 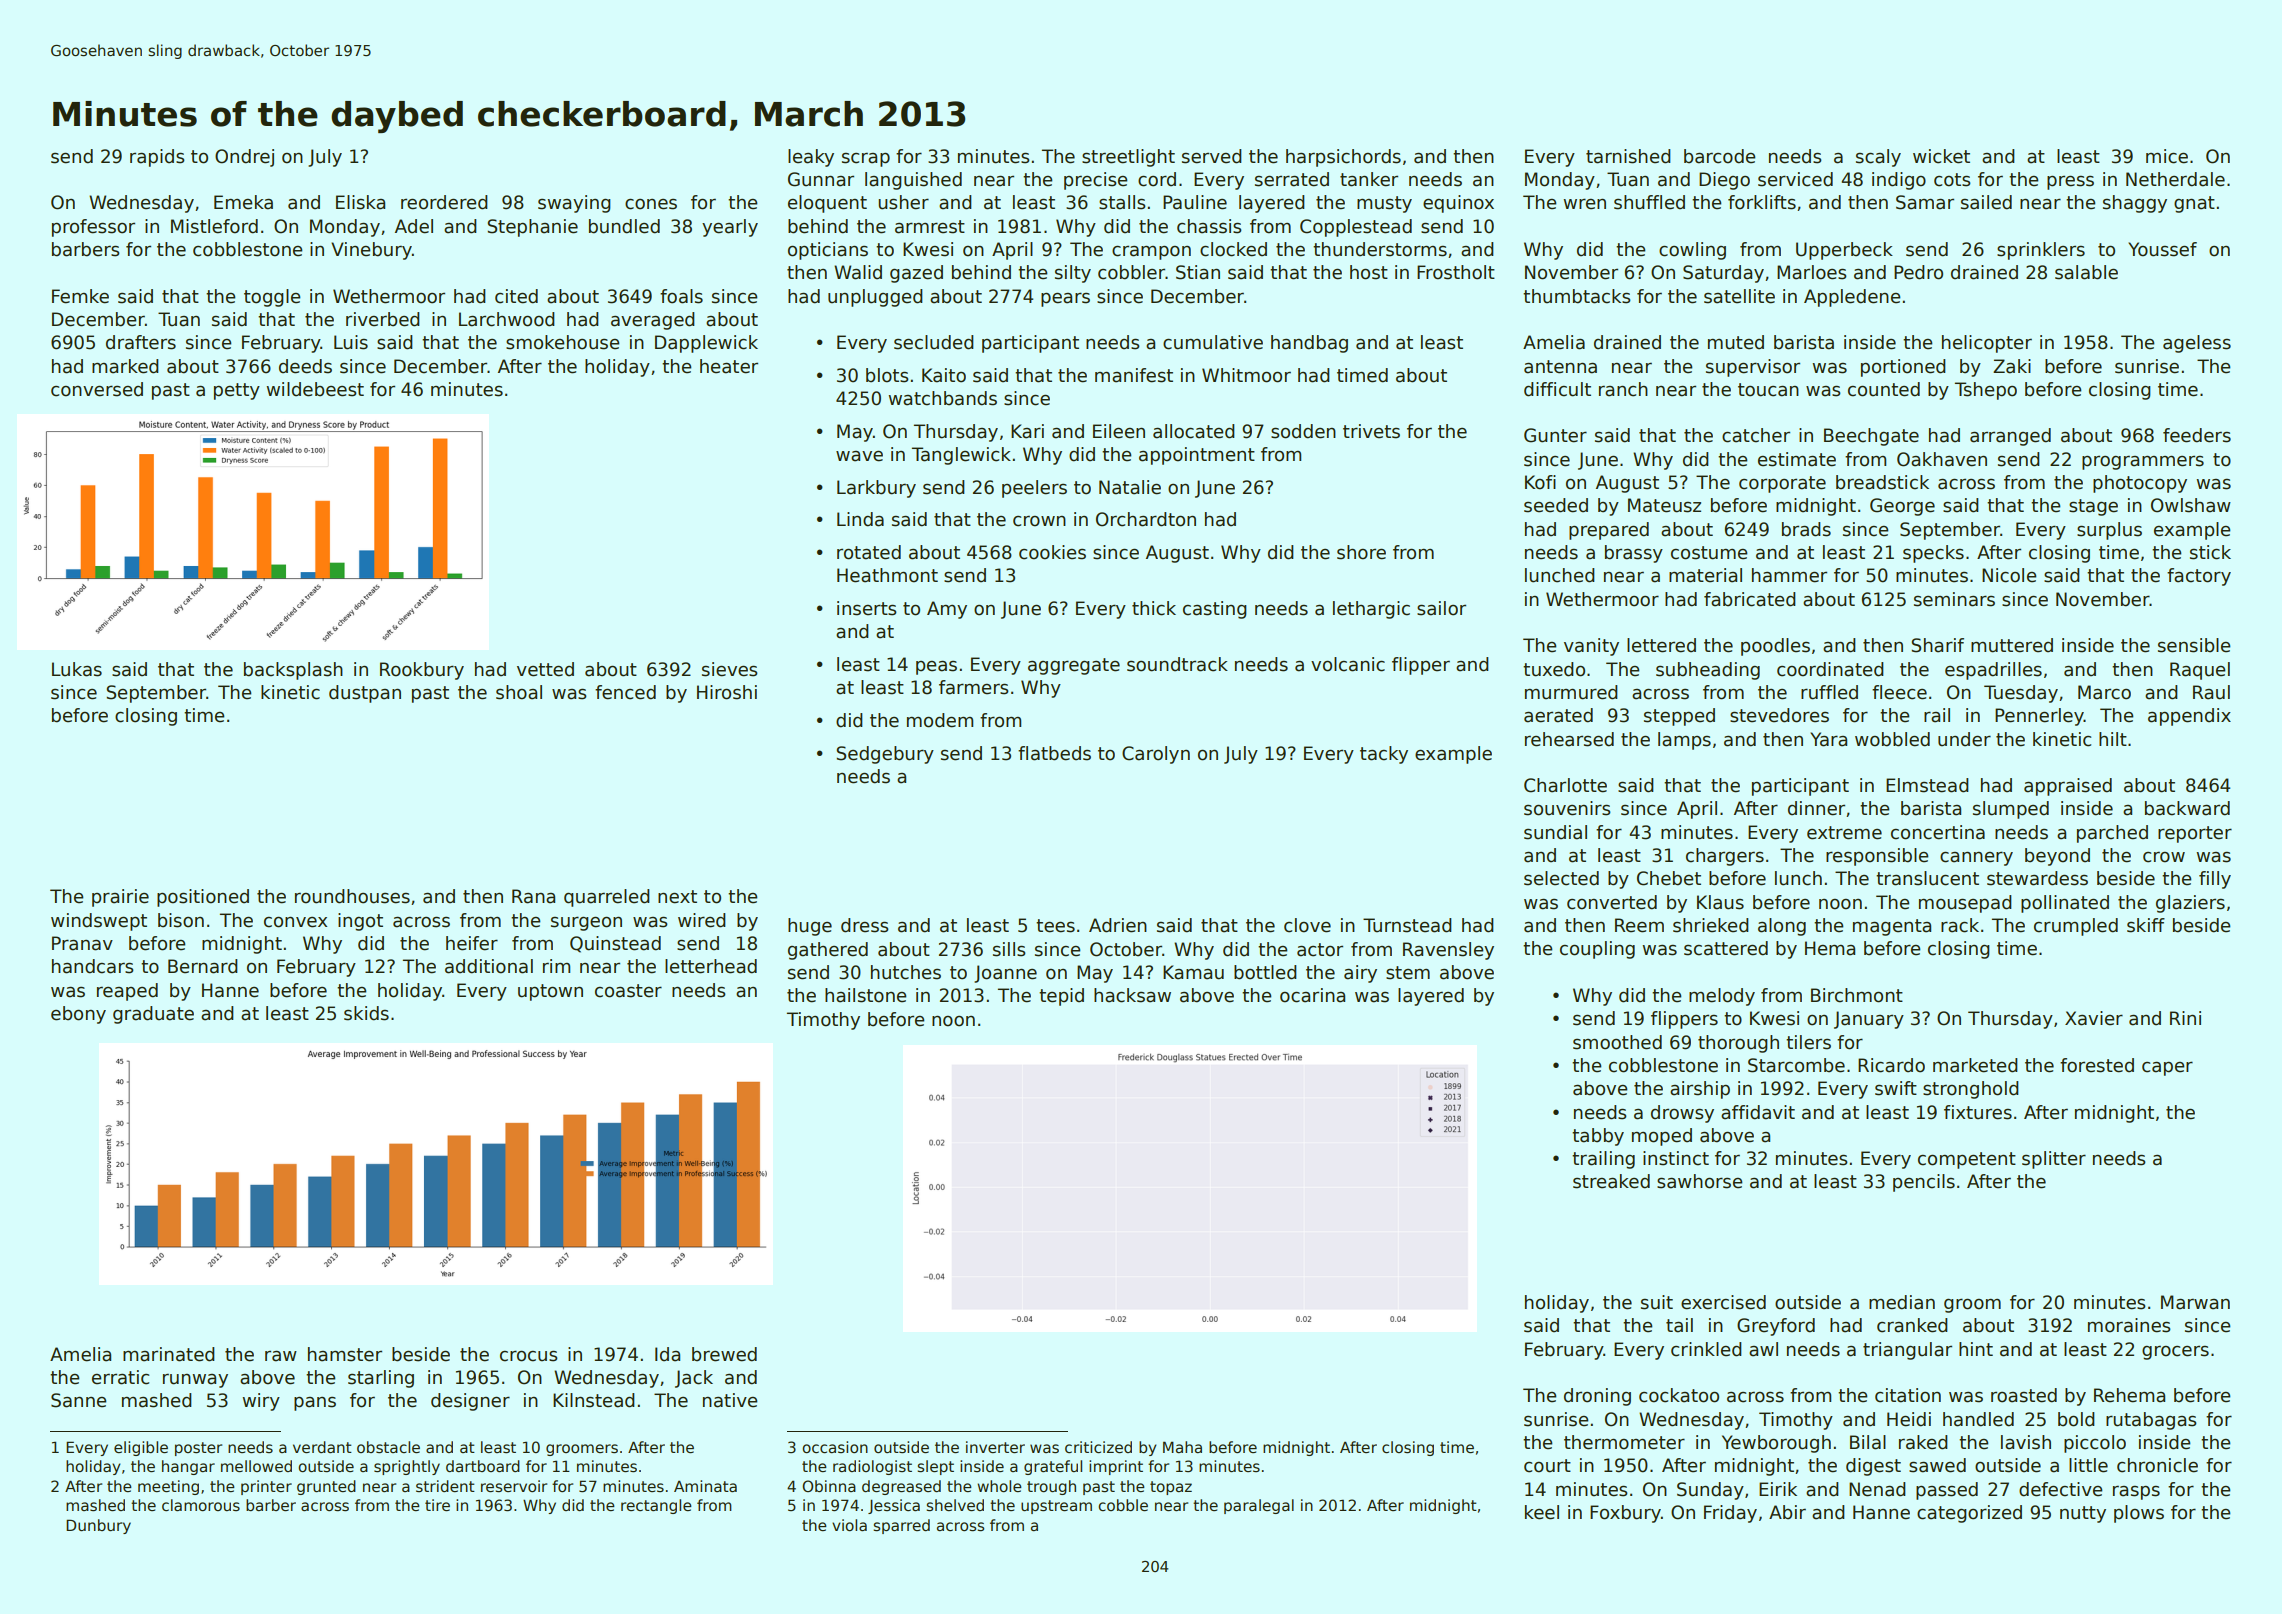 I want to click on rapids, so click(x=157, y=158).
